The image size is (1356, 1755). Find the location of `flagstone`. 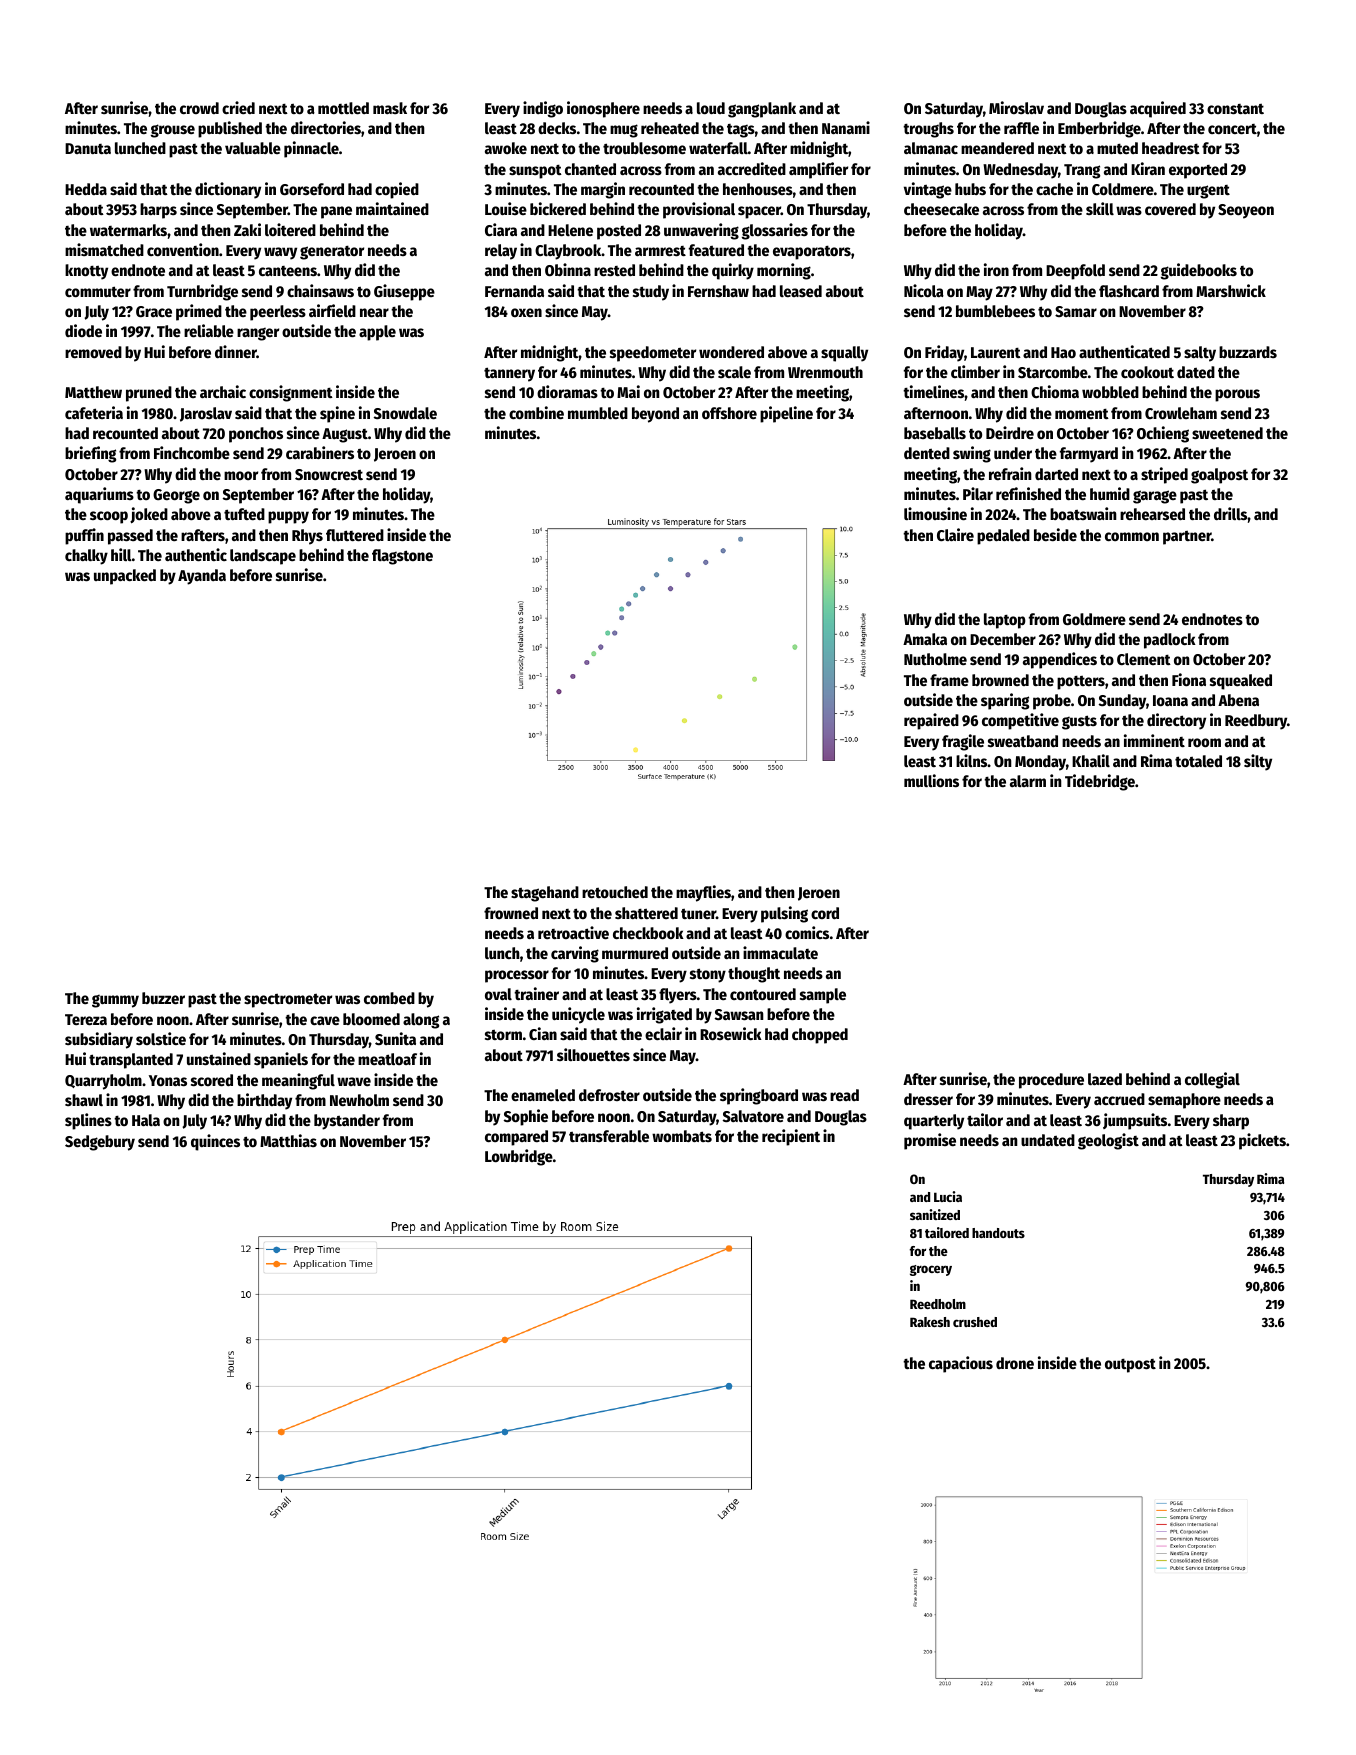

flagstone is located at coordinates (402, 557).
